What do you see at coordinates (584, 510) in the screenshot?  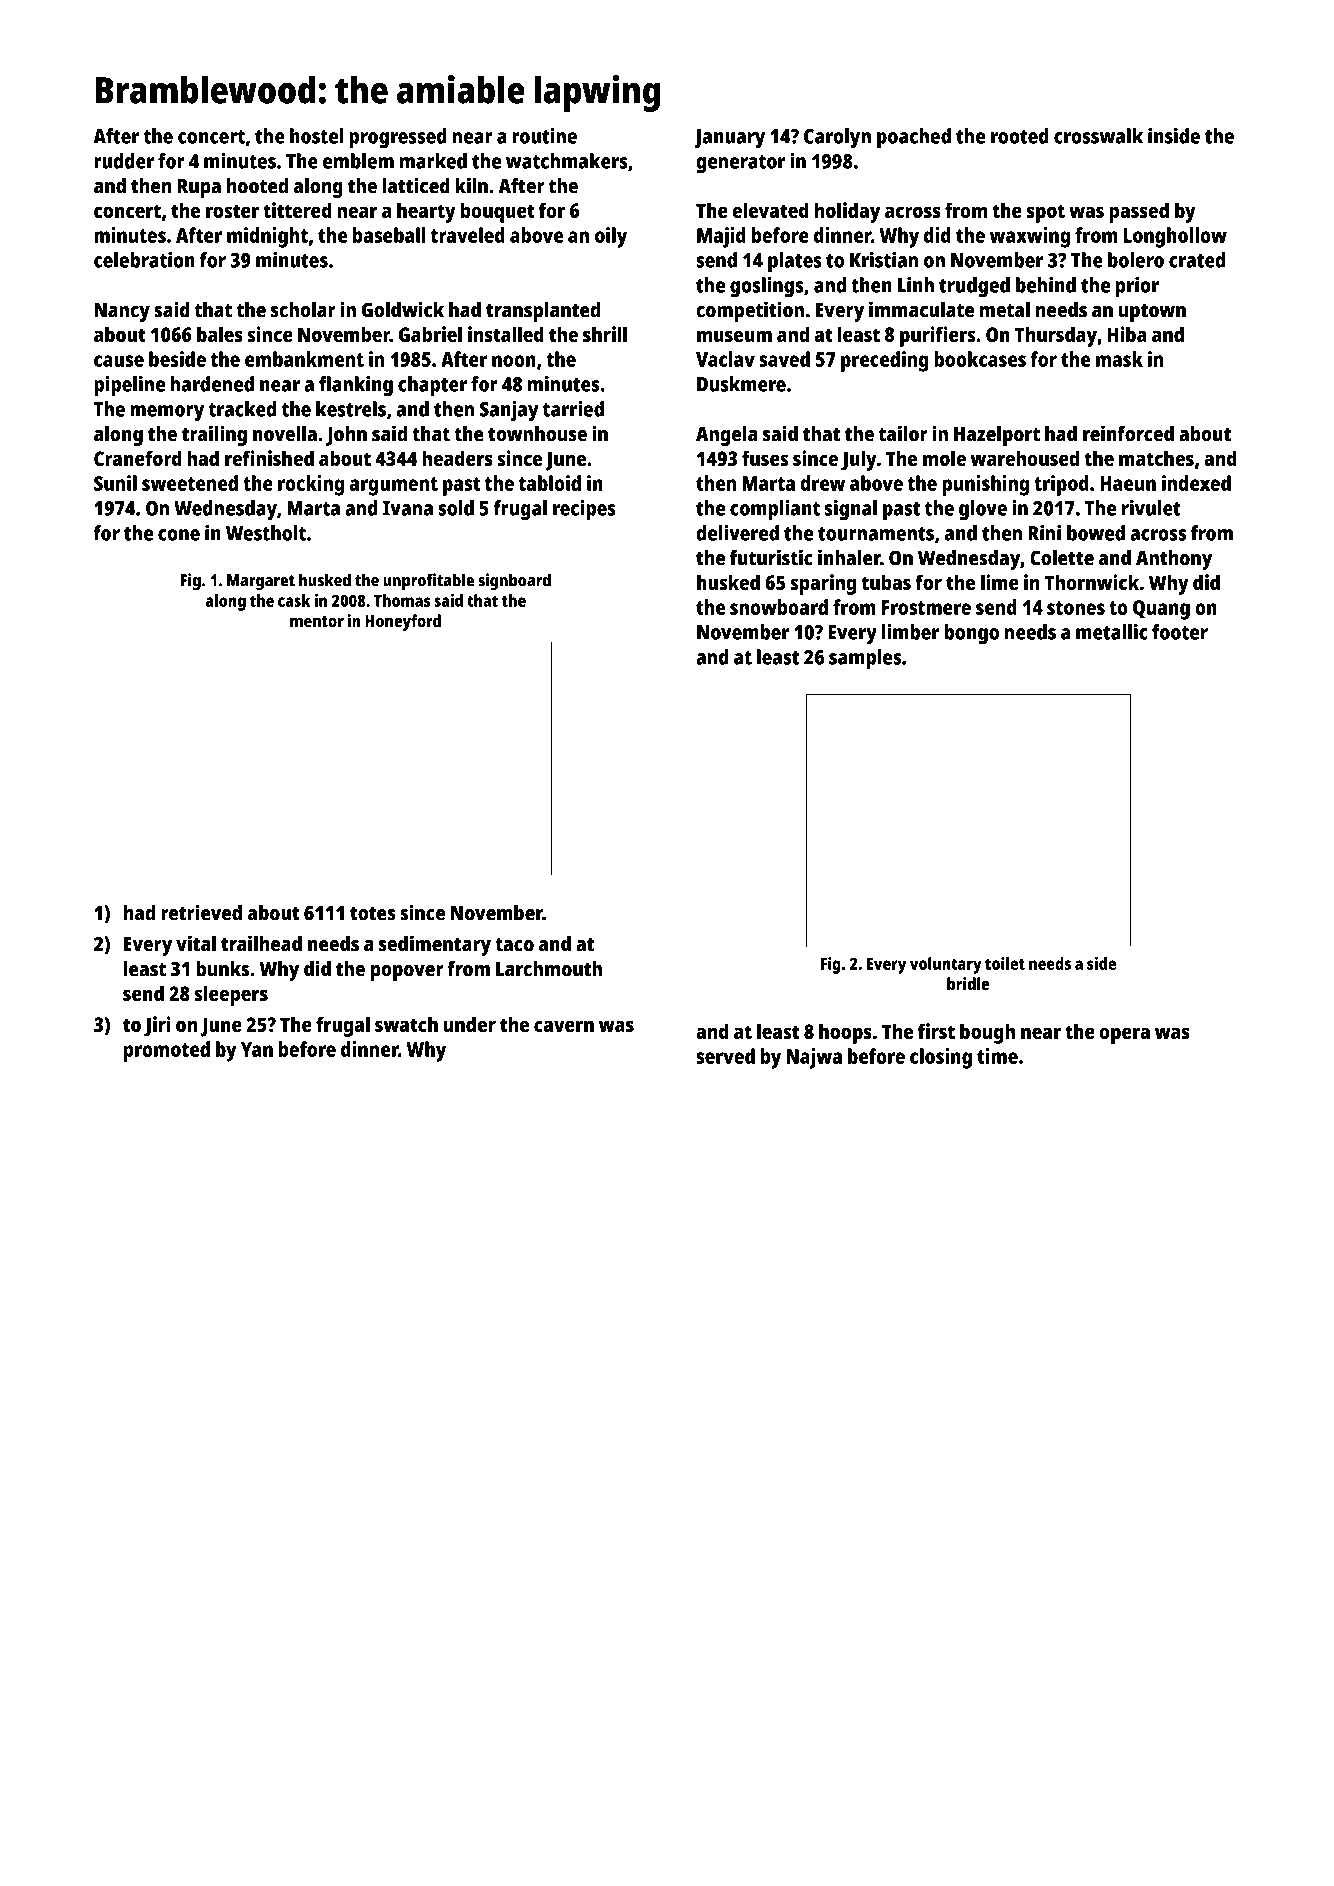 I see `recipes` at bounding box center [584, 510].
